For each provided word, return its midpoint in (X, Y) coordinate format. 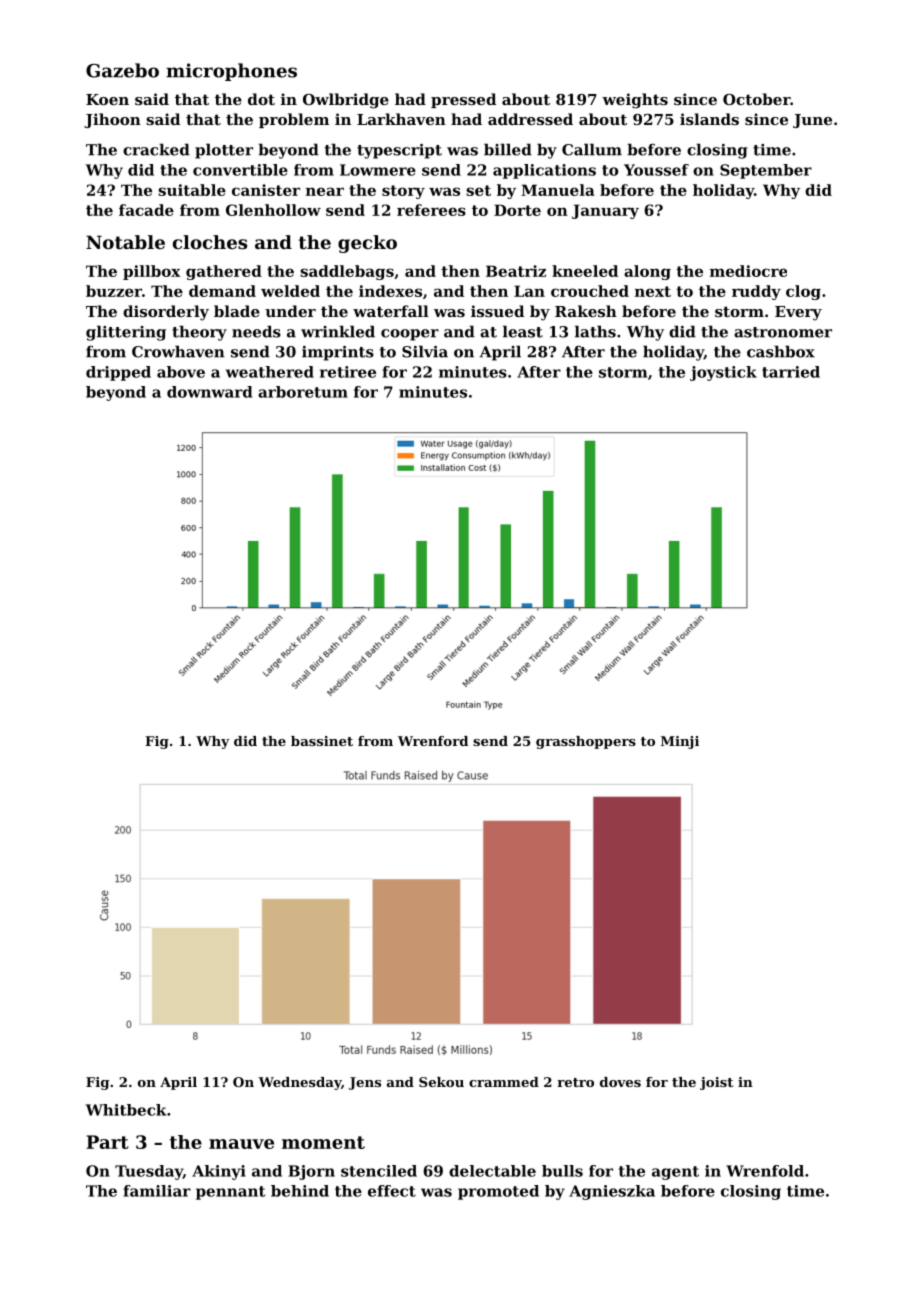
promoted (498, 1192)
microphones (231, 72)
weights (635, 101)
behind (300, 1191)
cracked (156, 149)
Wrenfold (765, 1171)
